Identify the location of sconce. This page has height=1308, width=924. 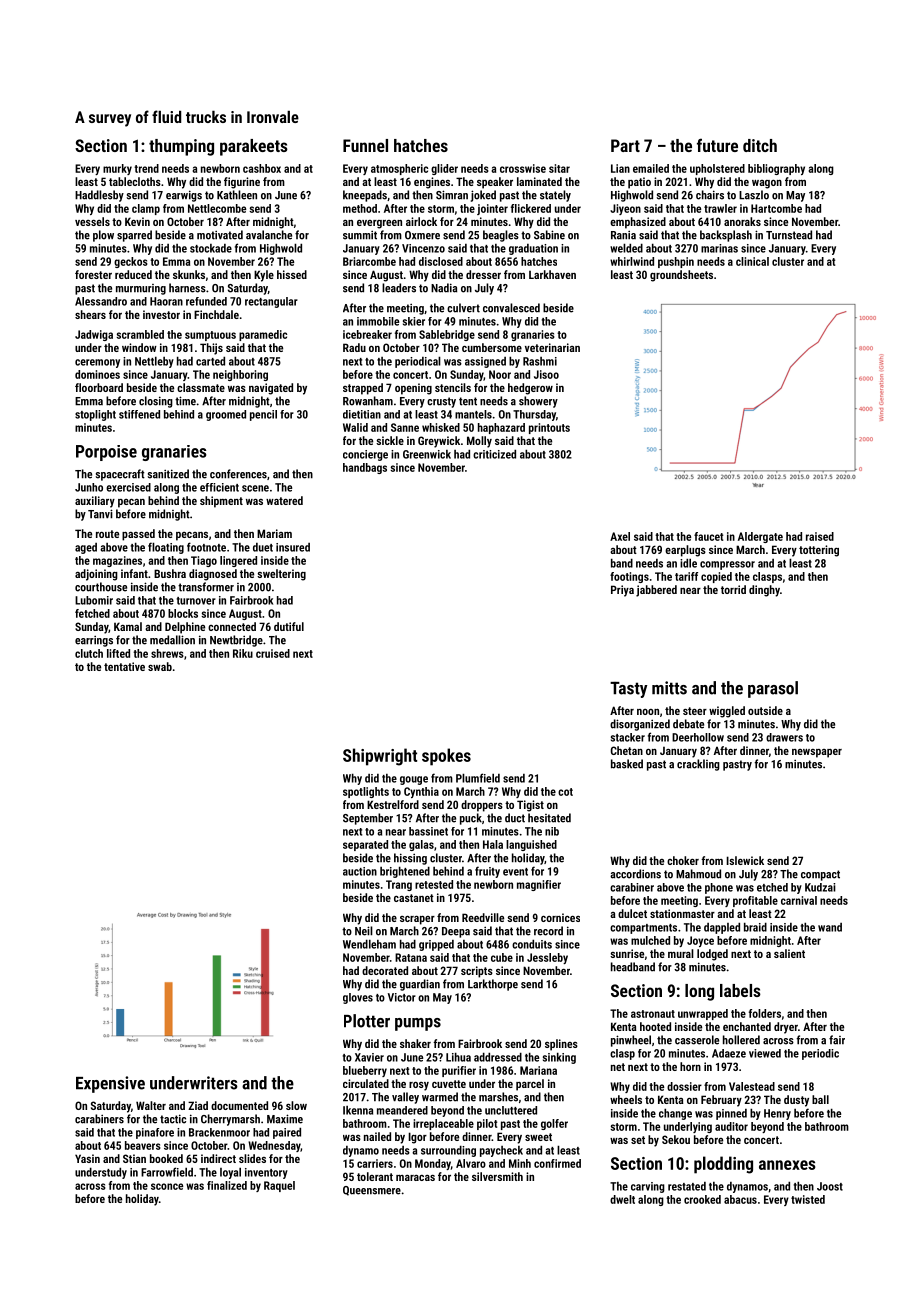
(167, 1186).
